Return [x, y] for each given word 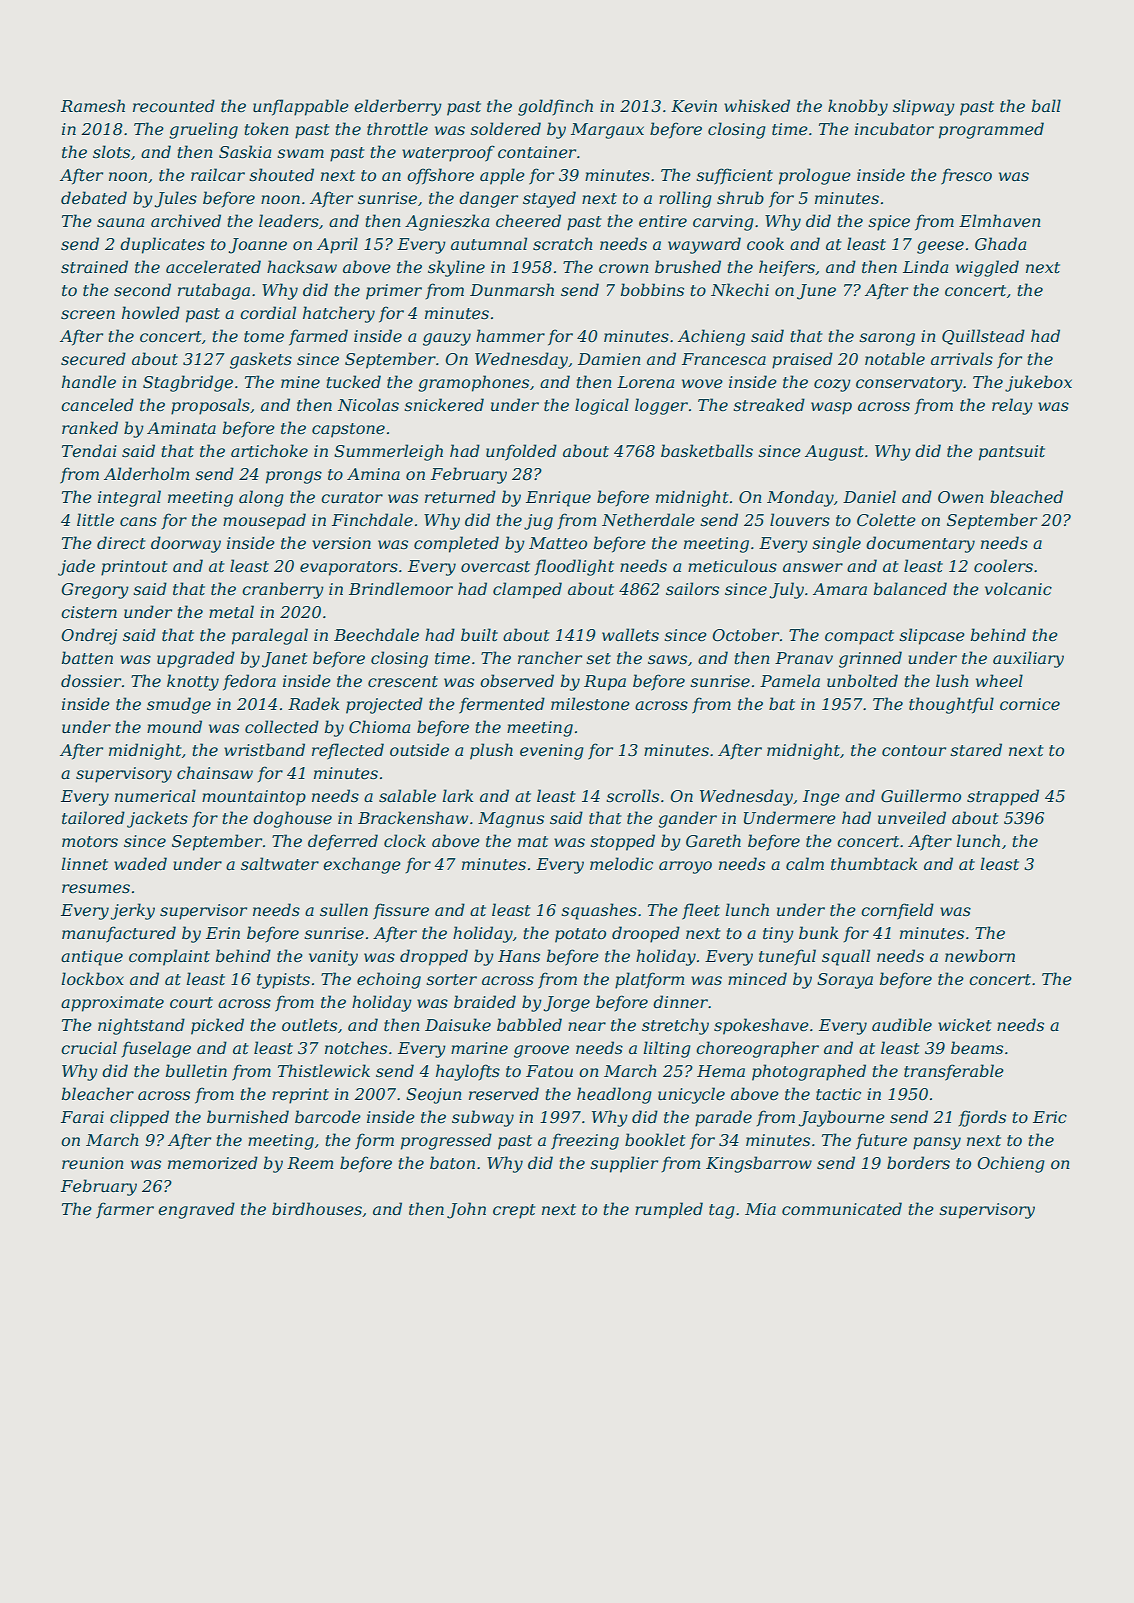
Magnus [511, 820]
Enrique [558, 499]
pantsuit [1012, 453]
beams [977, 1047]
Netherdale [648, 519]
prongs [294, 477]
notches [356, 1047]
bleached [1026, 496]
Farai [82, 1117]
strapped [1003, 797]
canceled [98, 404]
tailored [93, 817]
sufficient [735, 176]
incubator [894, 128]
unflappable [301, 107]
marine [479, 1048]
